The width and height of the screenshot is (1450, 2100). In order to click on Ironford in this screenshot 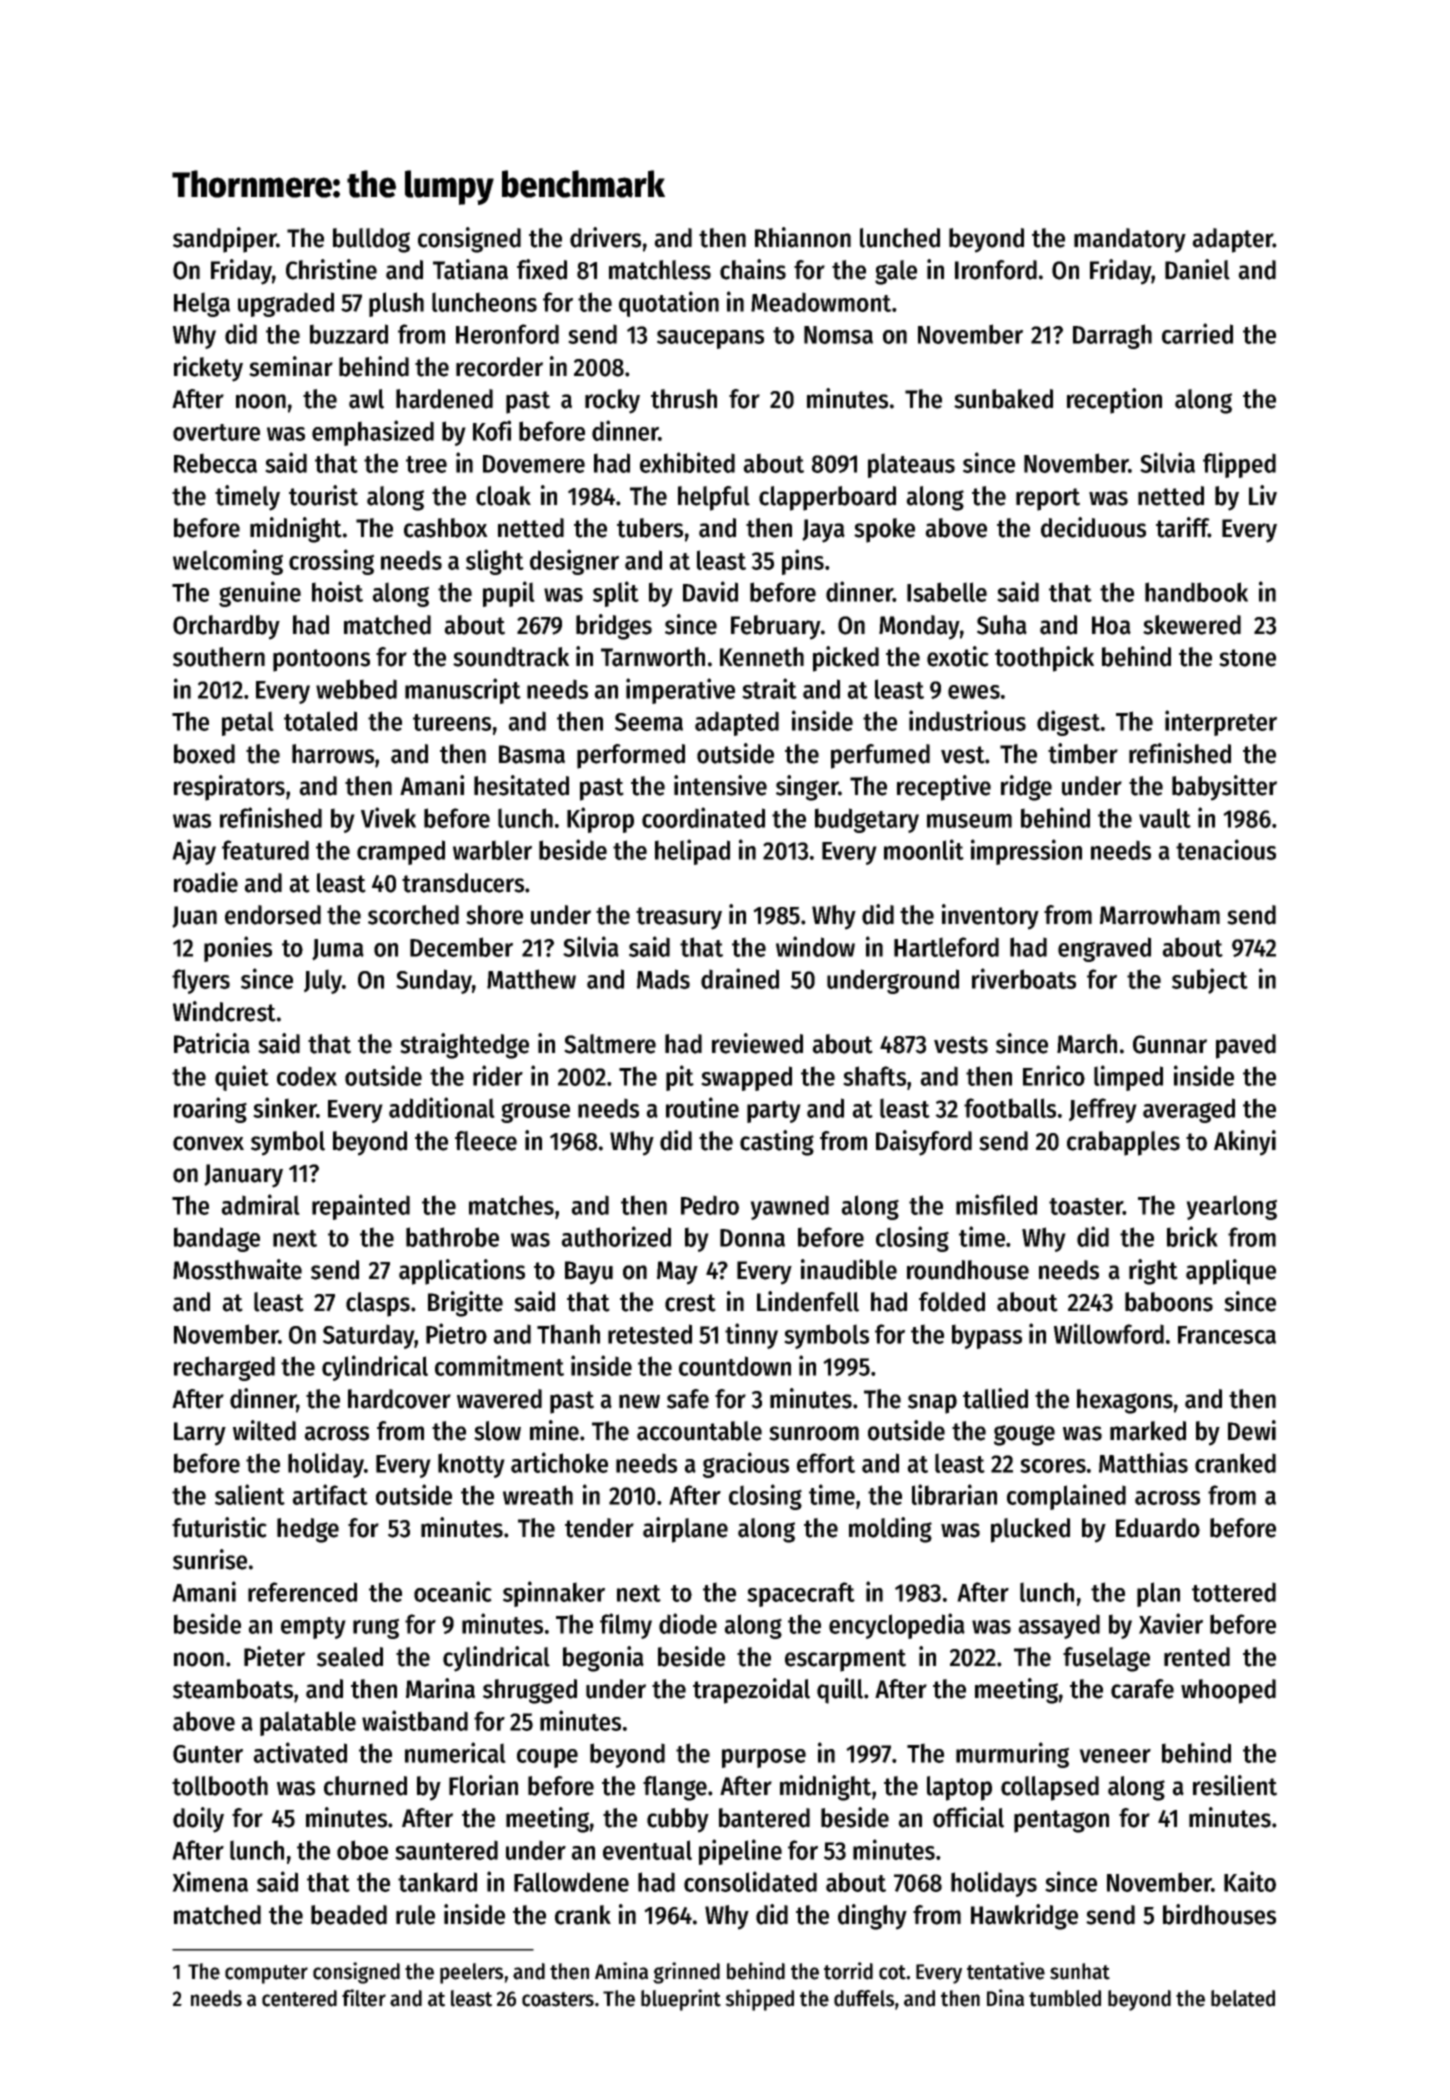, I will do `click(996, 270)`.
